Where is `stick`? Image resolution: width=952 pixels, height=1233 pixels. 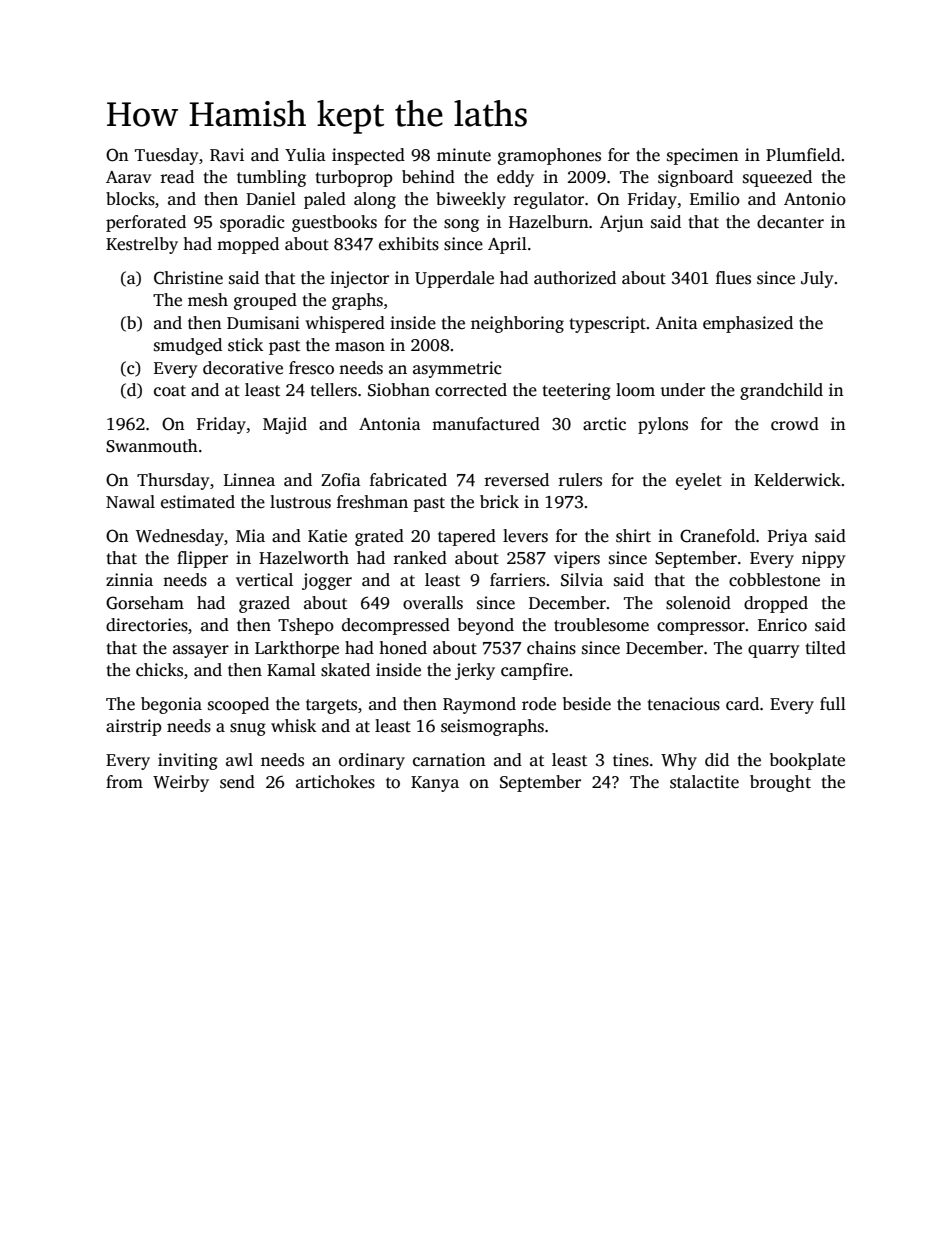
stick is located at coordinates (245, 345).
